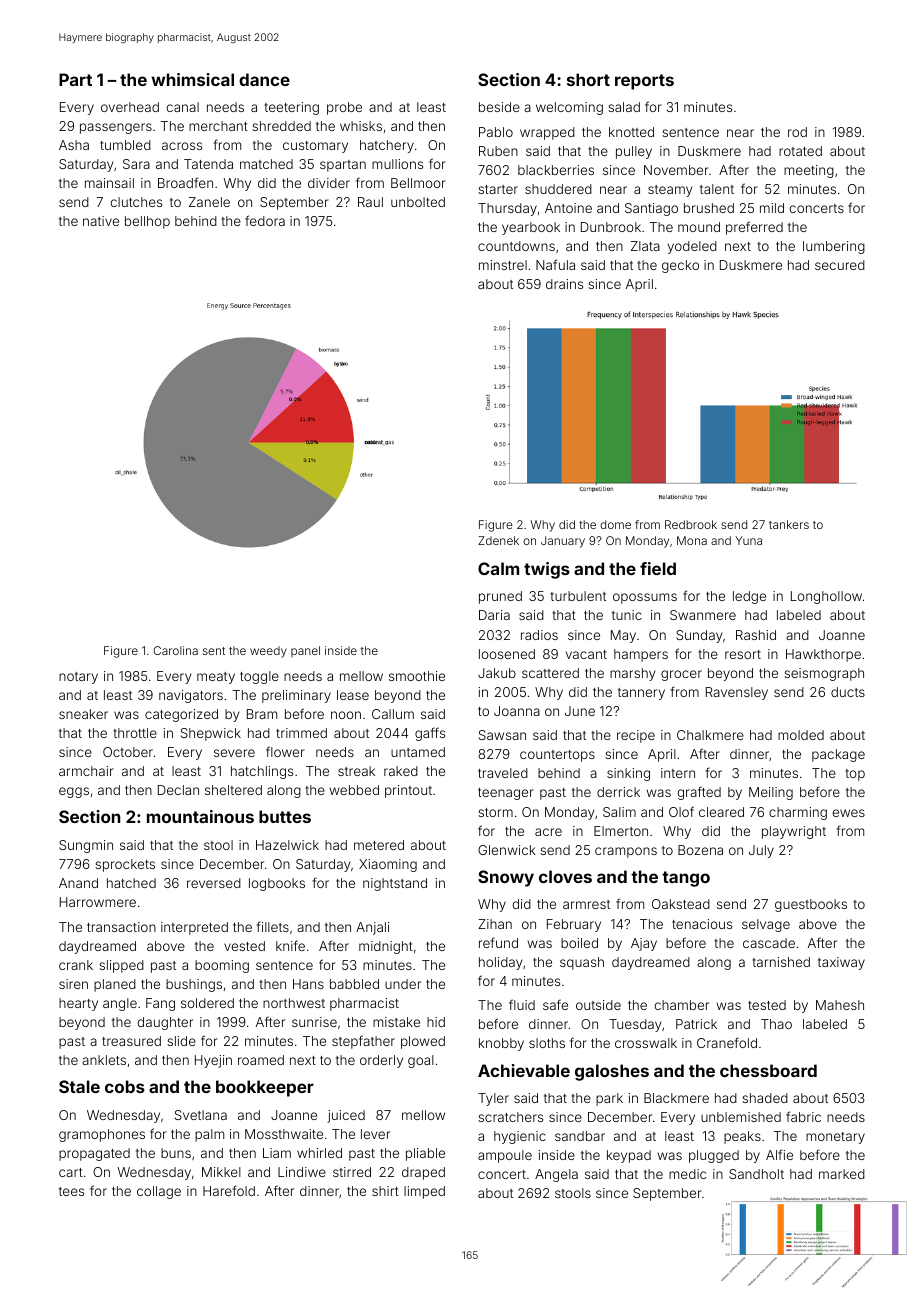 Image resolution: width=924 pixels, height=1308 pixels. I want to click on Sungmin, so click(86, 846).
